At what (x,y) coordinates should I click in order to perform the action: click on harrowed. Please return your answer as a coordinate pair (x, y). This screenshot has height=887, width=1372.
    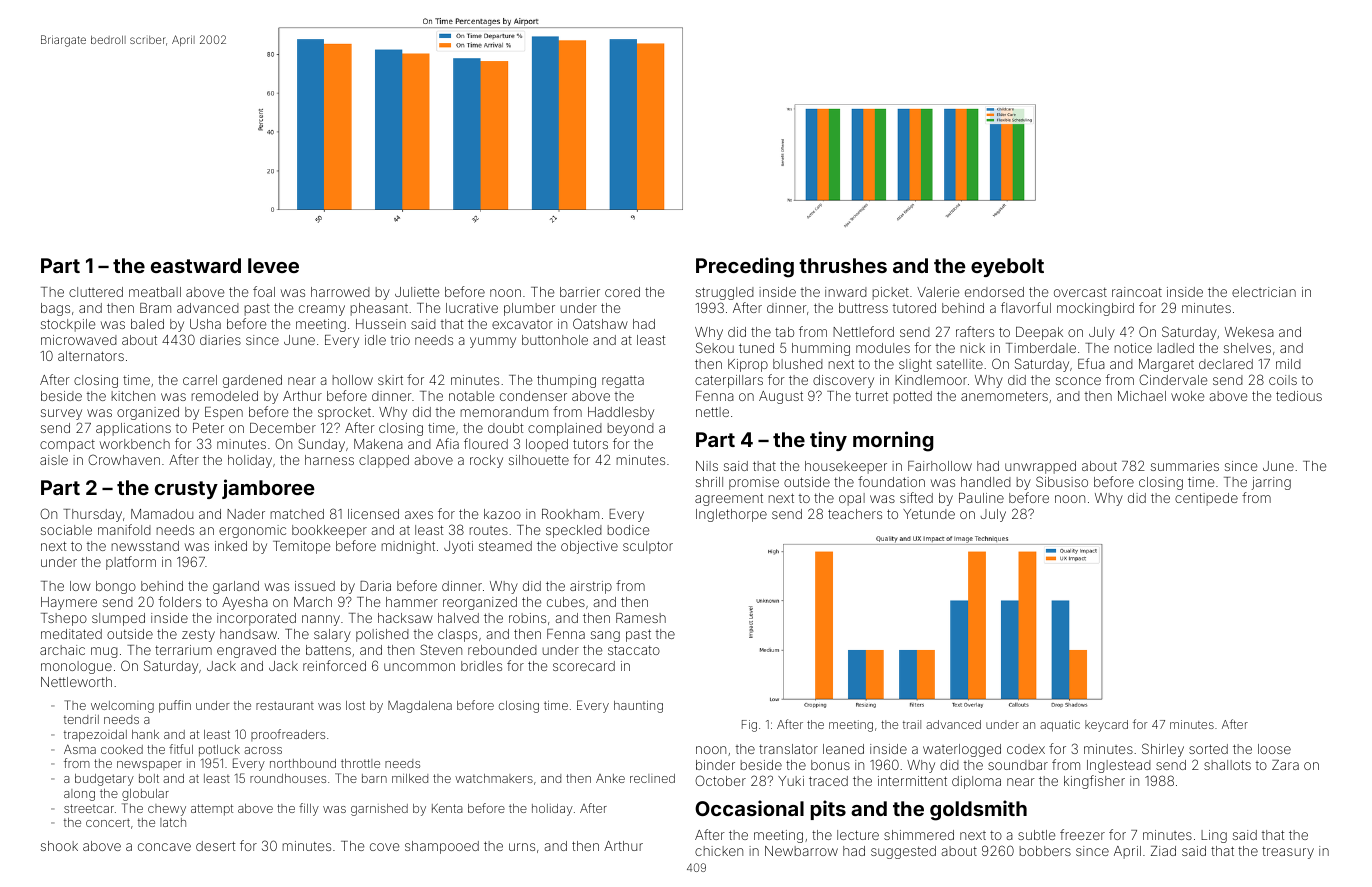
    Looking at the image, I should click on (340, 292).
